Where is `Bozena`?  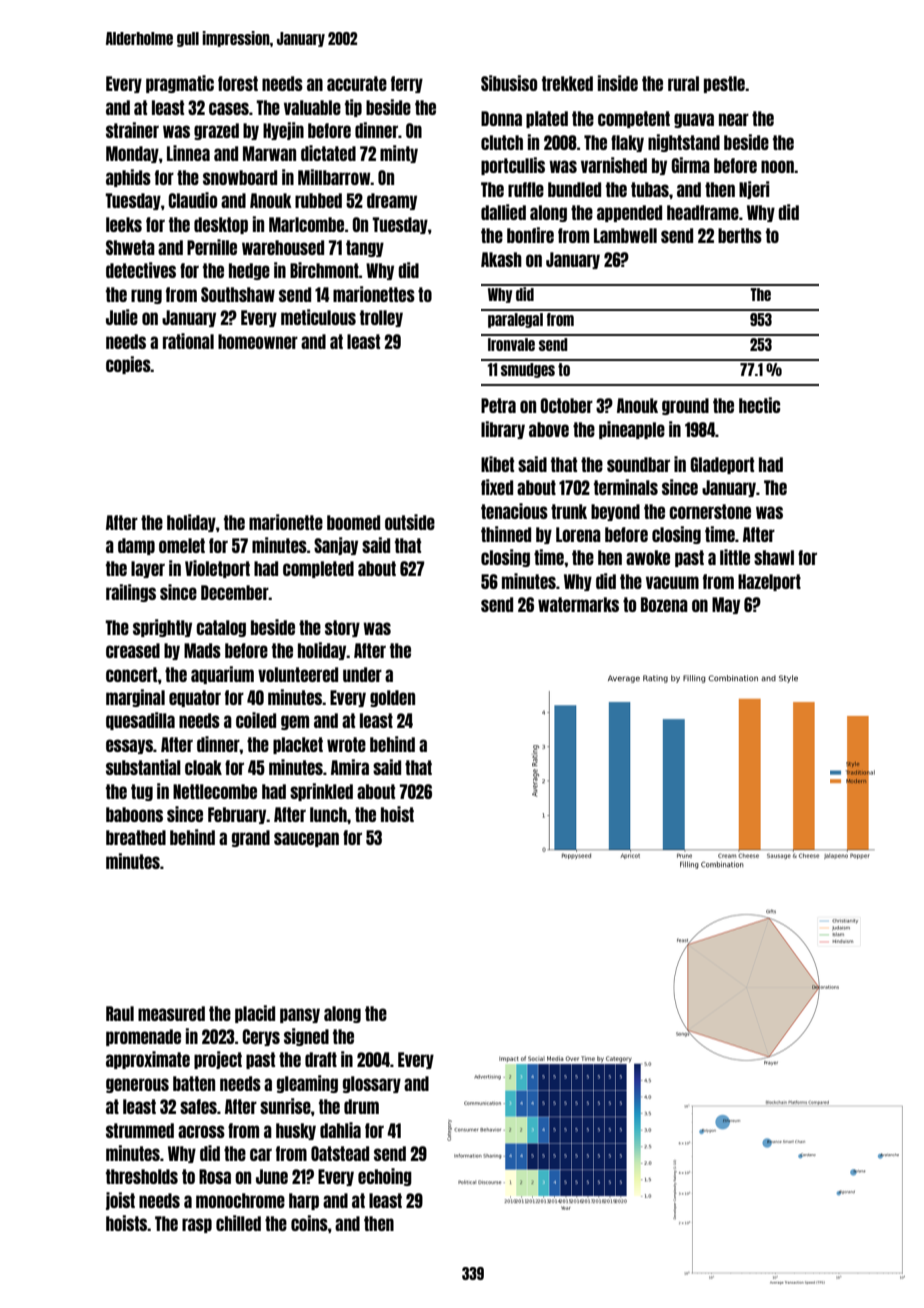 Bozena is located at coordinates (664, 604).
